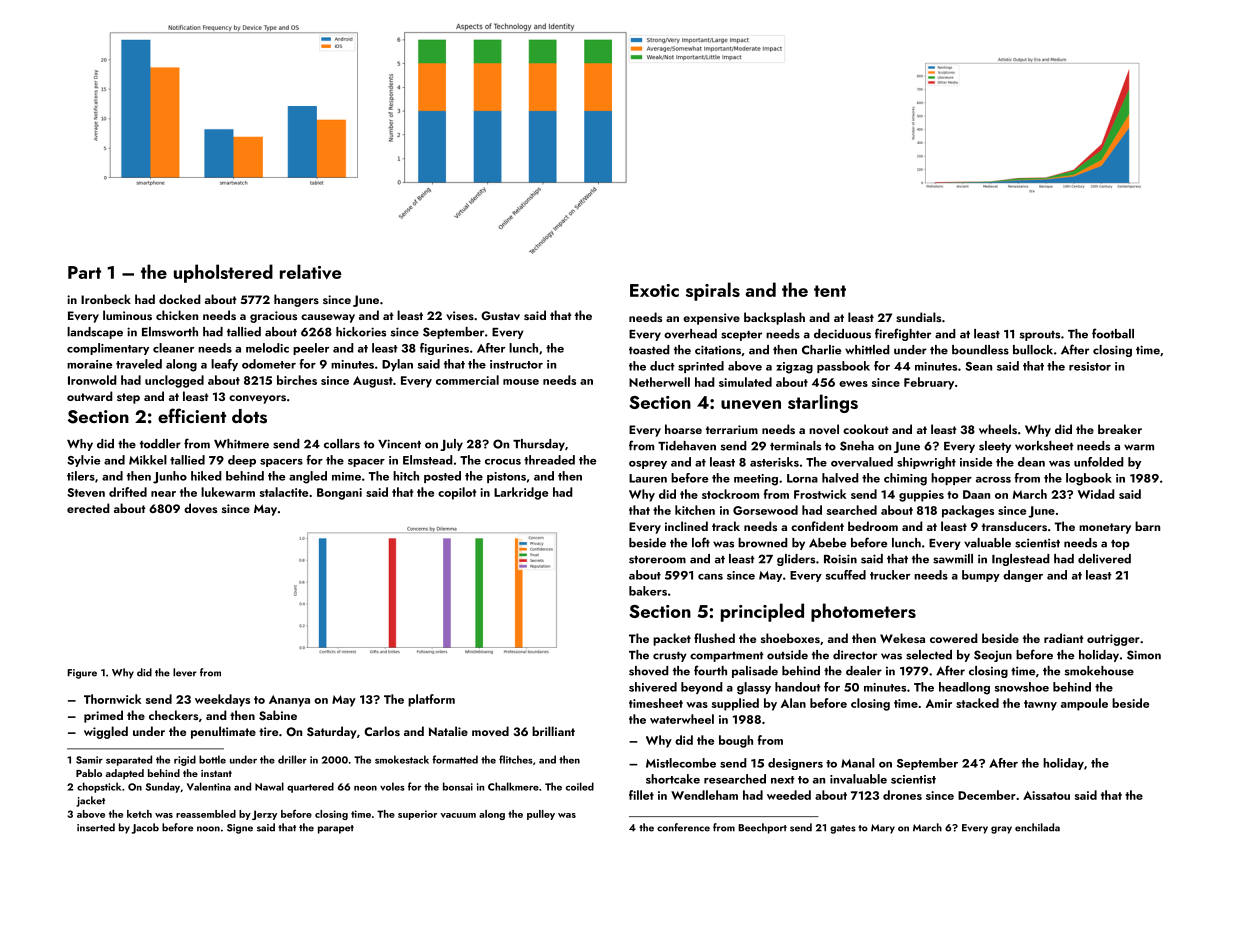  Describe the element at coordinates (670, 657) in the screenshot. I see `crusty` at that location.
